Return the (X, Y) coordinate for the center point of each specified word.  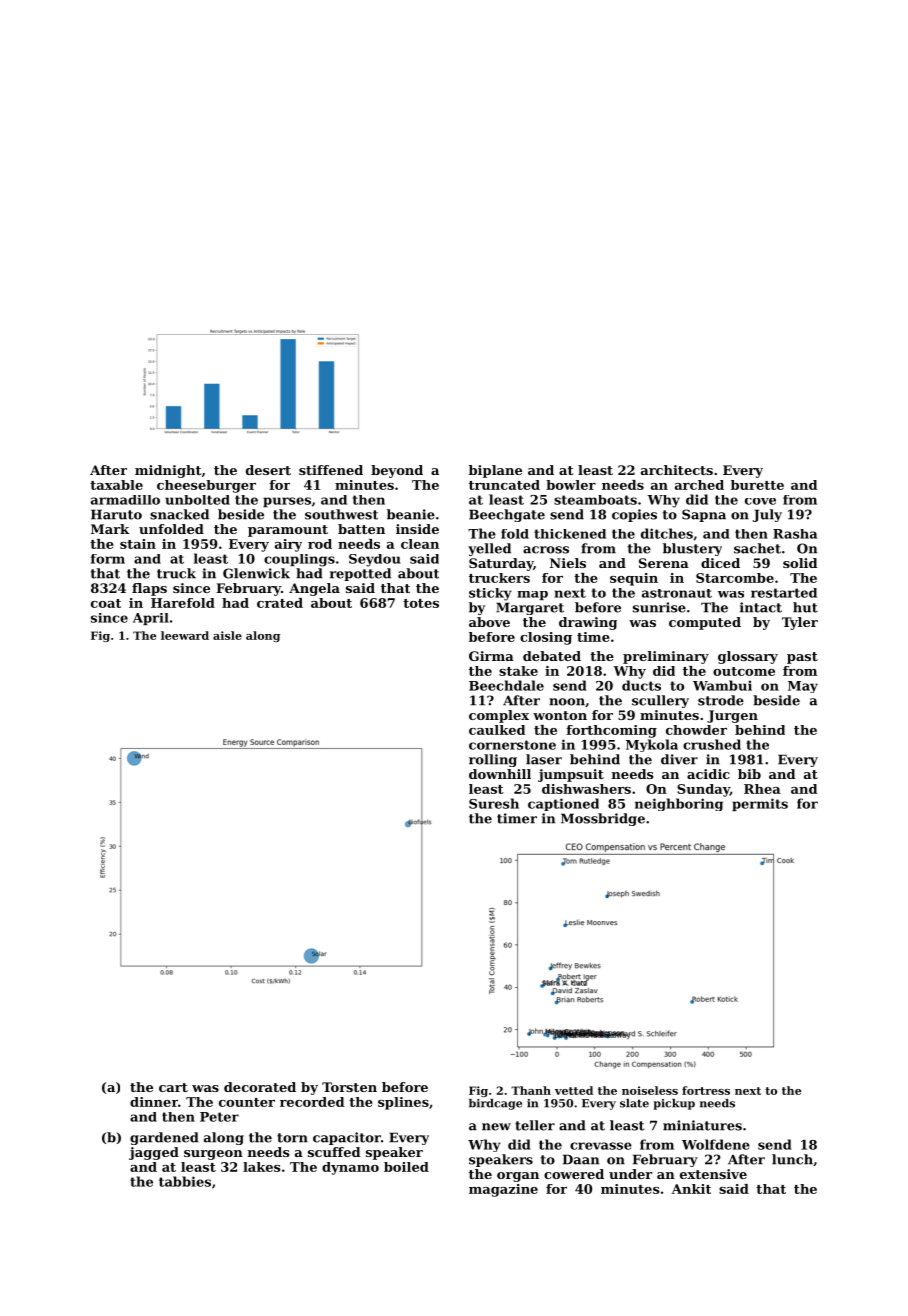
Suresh (494, 803)
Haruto (116, 514)
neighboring (679, 804)
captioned (563, 804)
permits (760, 804)
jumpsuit (571, 775)
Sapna (704, 515)
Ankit (691, 1189)
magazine (503, 1190)
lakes (262, 1167)
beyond (397, 471)
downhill (500, 774)
